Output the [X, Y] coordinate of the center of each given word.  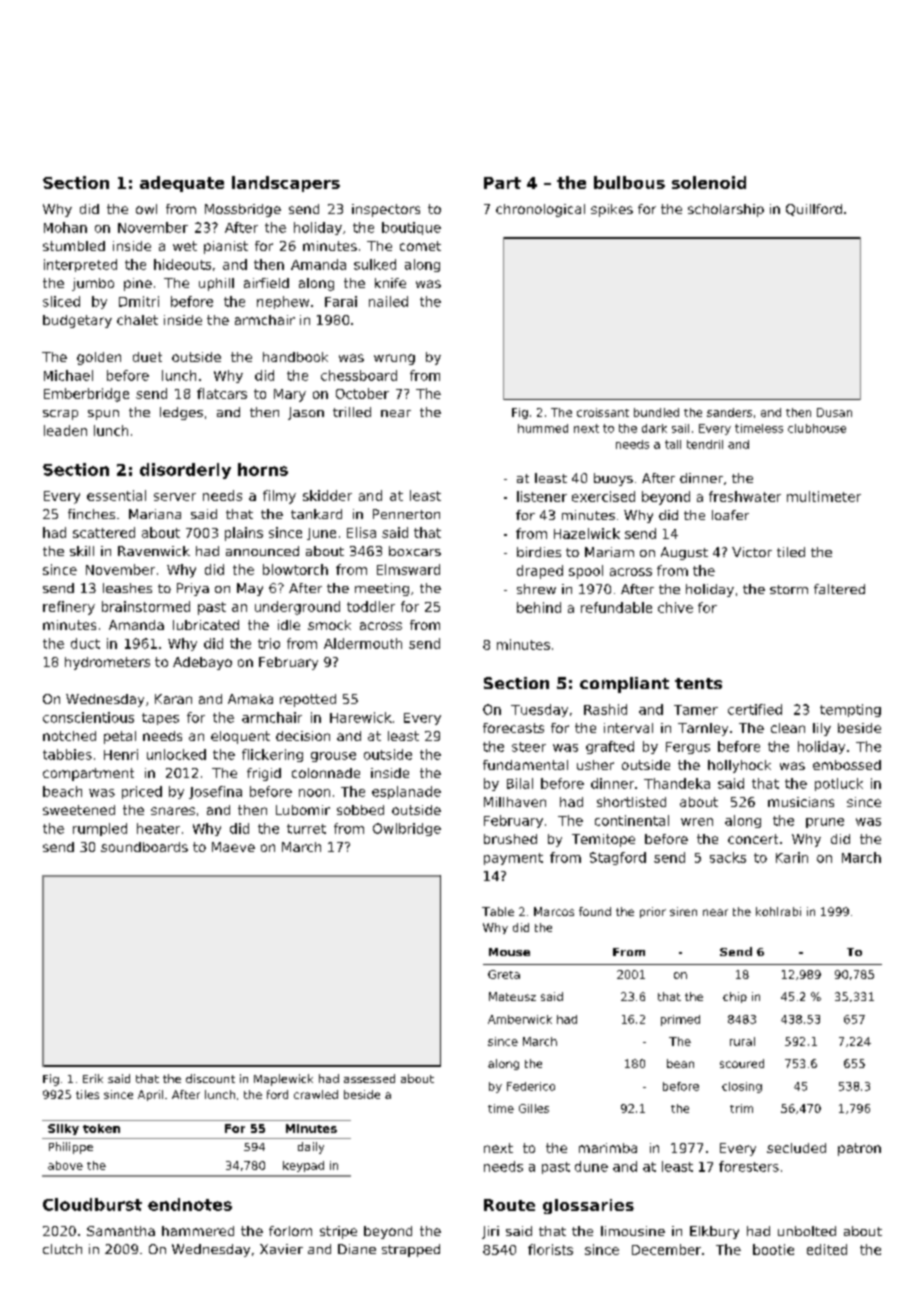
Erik [93, 1078]
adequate [182, 184]
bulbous [629, 182]
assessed [369, 1078]
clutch [62, 1249]
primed [680, 1020]
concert [753, 839]
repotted [308, 700]
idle [289, 625]
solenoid [709, 182]
